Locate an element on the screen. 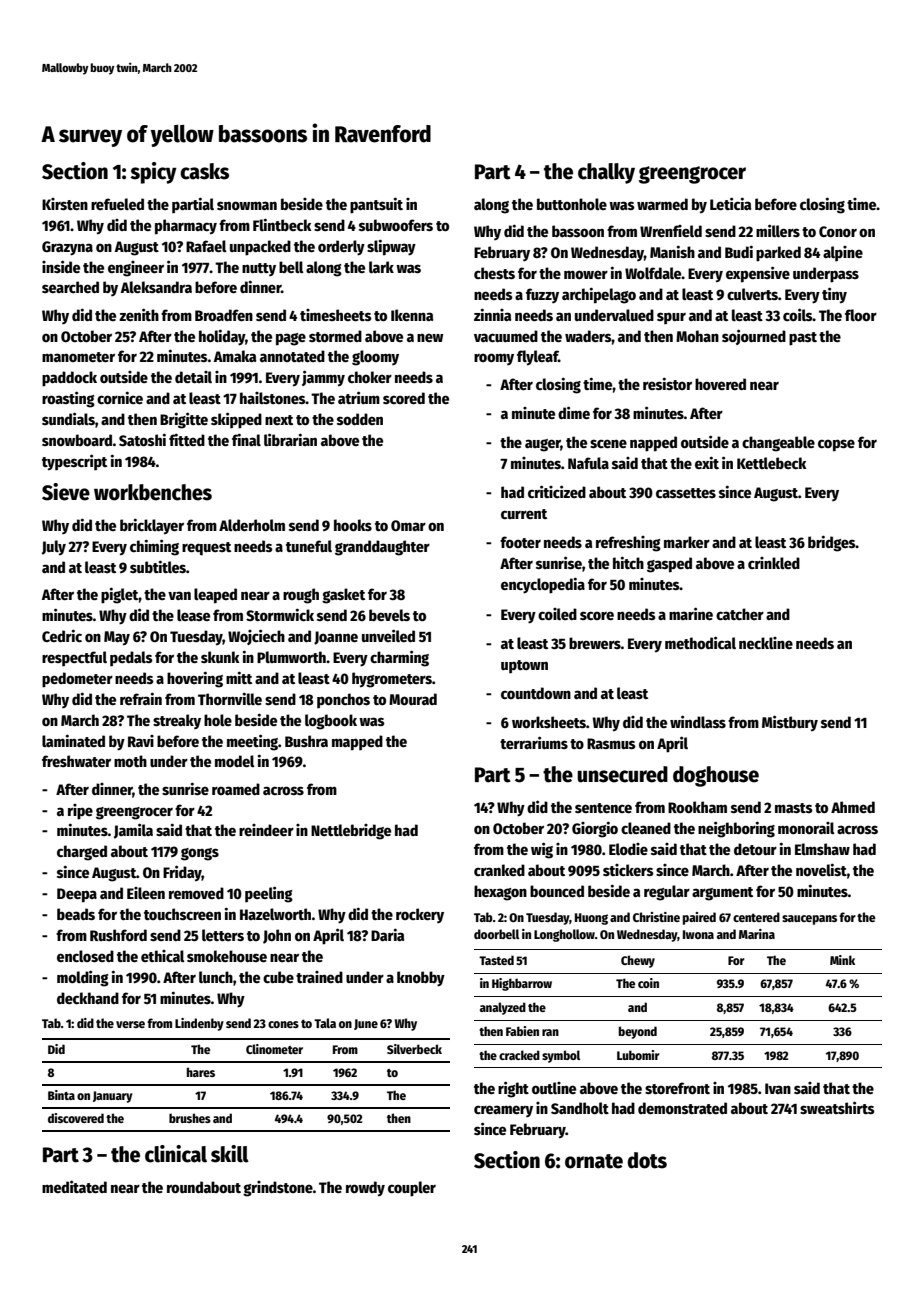 The height and width of the screenshot is (1308, 924). streaky is located at coordinates (177, 721).
